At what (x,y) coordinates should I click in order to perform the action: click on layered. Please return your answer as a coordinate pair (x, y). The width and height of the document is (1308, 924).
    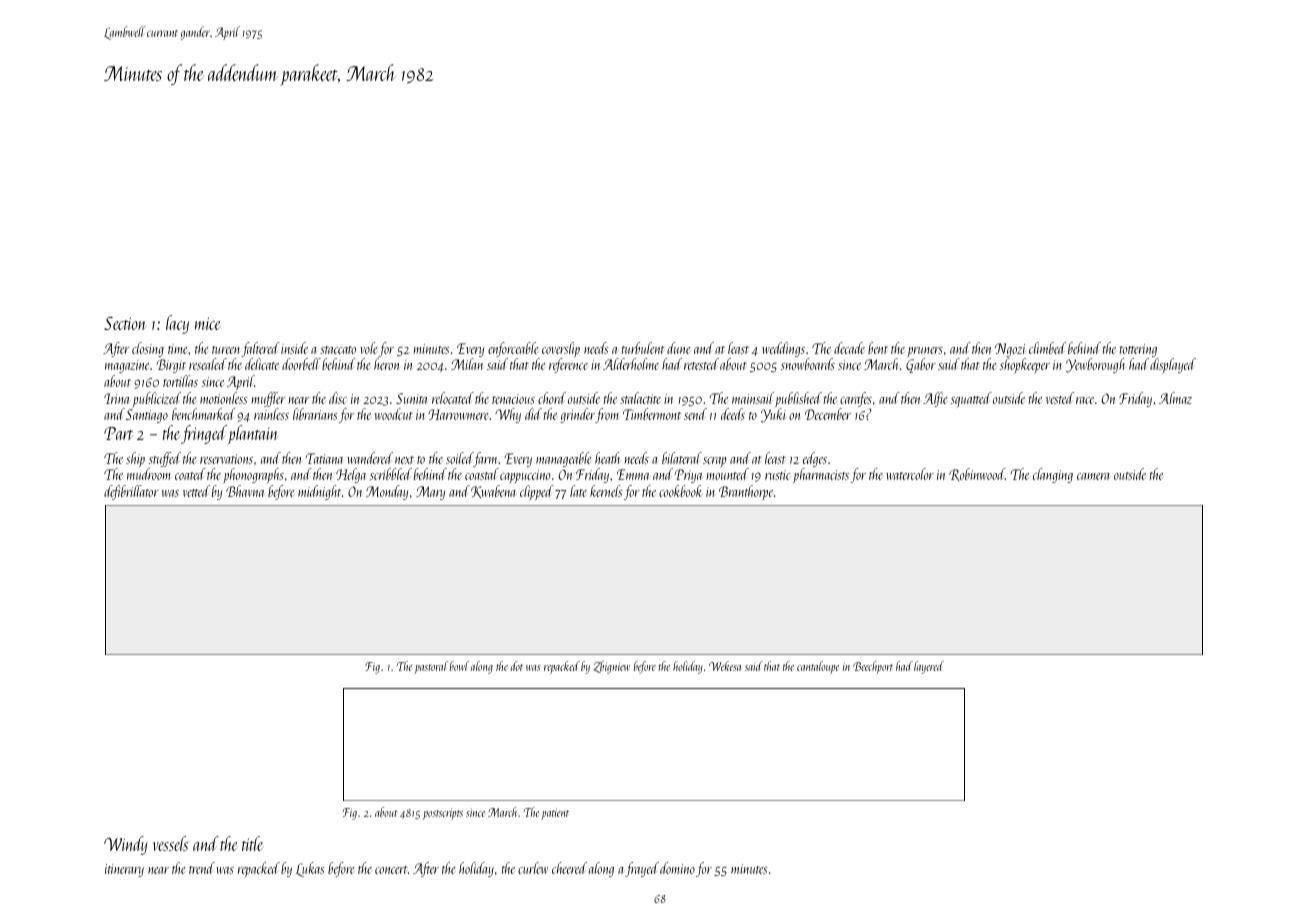
    Looking at the image, I should click on (929, 667).
